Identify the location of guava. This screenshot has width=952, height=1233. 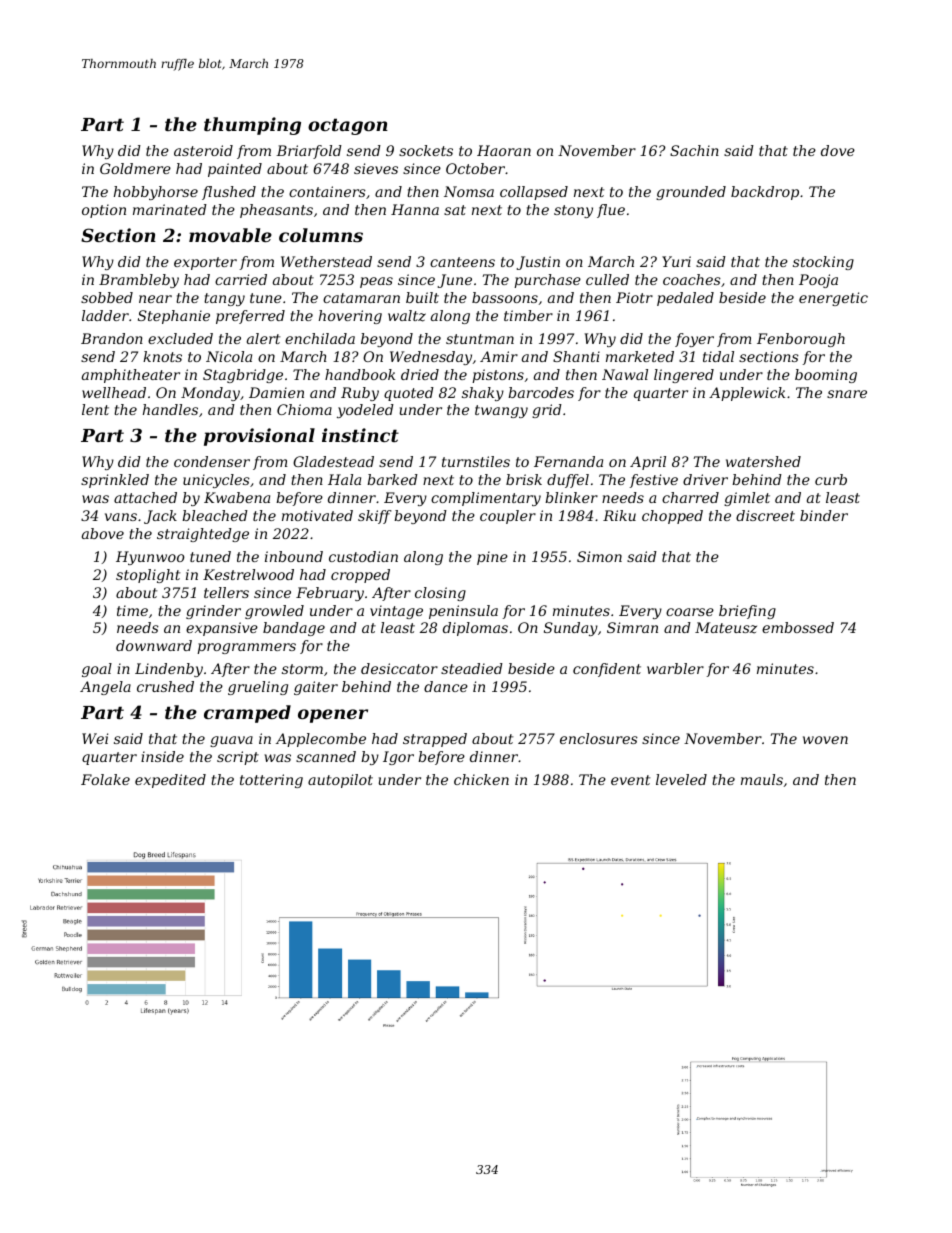
(231, 741).
